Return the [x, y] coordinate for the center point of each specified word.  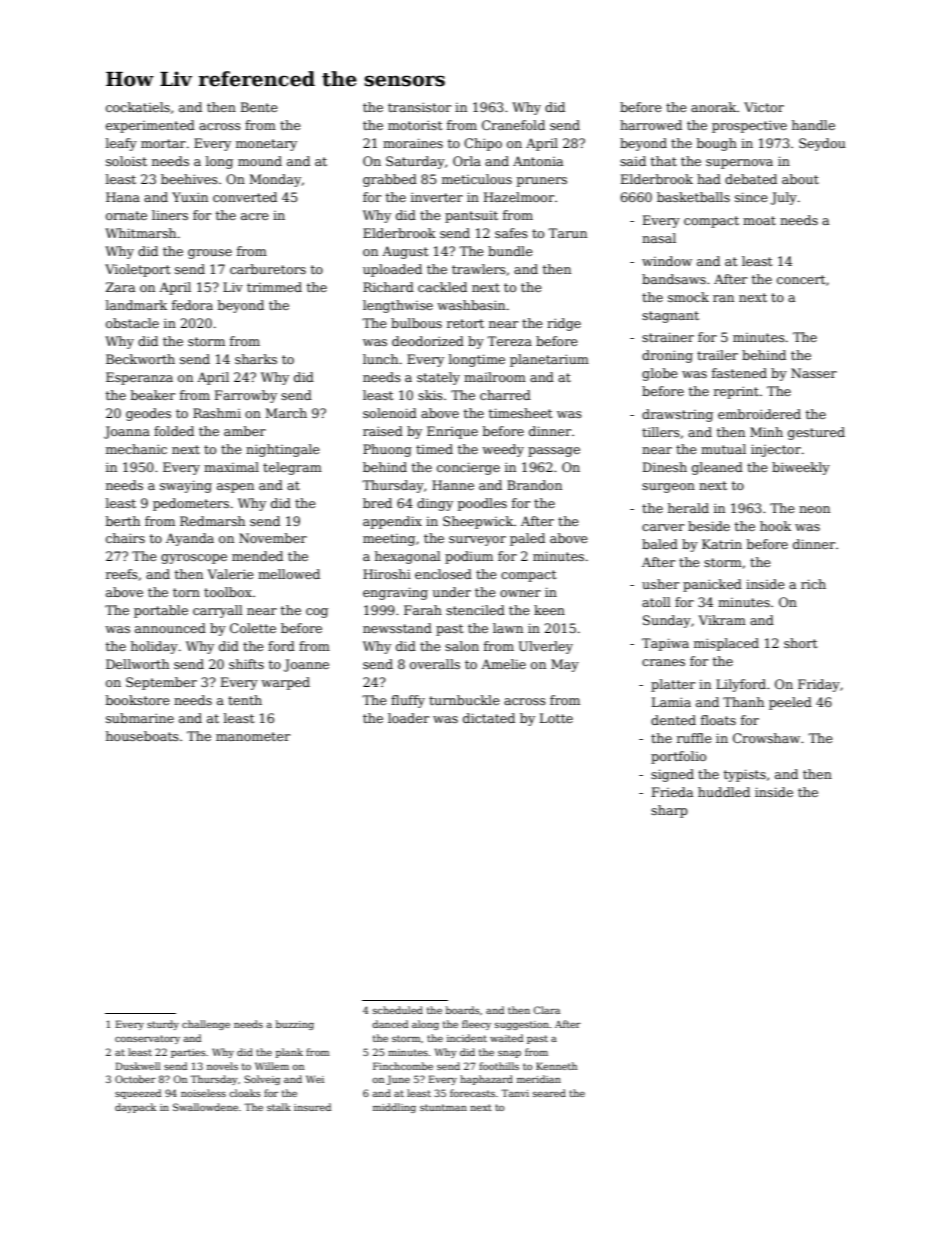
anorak [713, 107]
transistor [419, 107]
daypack [135, 1108]
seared [549, 1093]
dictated [489, 718]
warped [285, 683]
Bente [259, 107]
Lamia [671, 702]
